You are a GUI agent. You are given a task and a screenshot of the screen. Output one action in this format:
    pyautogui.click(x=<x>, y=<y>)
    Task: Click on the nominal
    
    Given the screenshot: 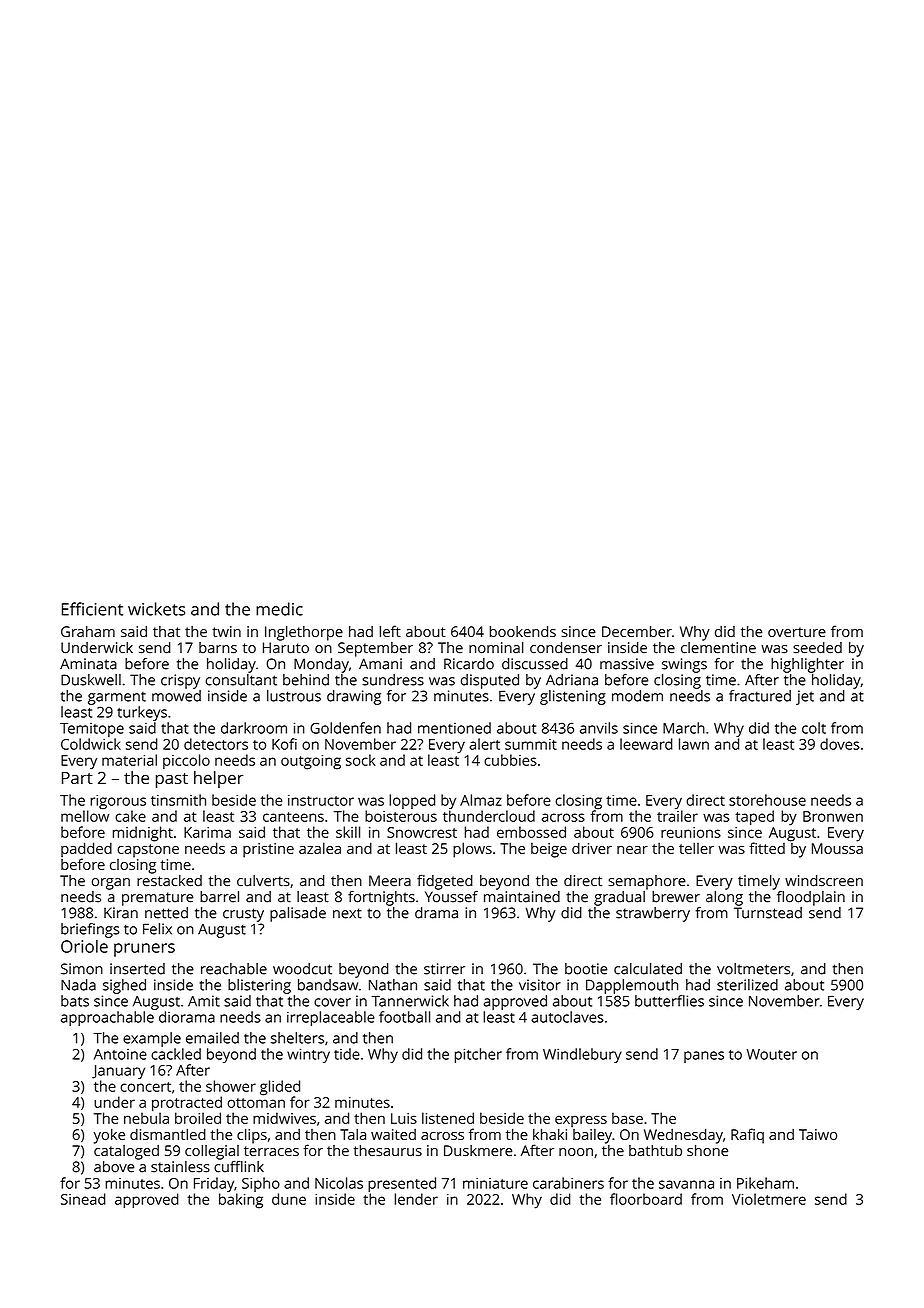 What is the action you would take?
    pyautogui.click(x=496, y=648)
